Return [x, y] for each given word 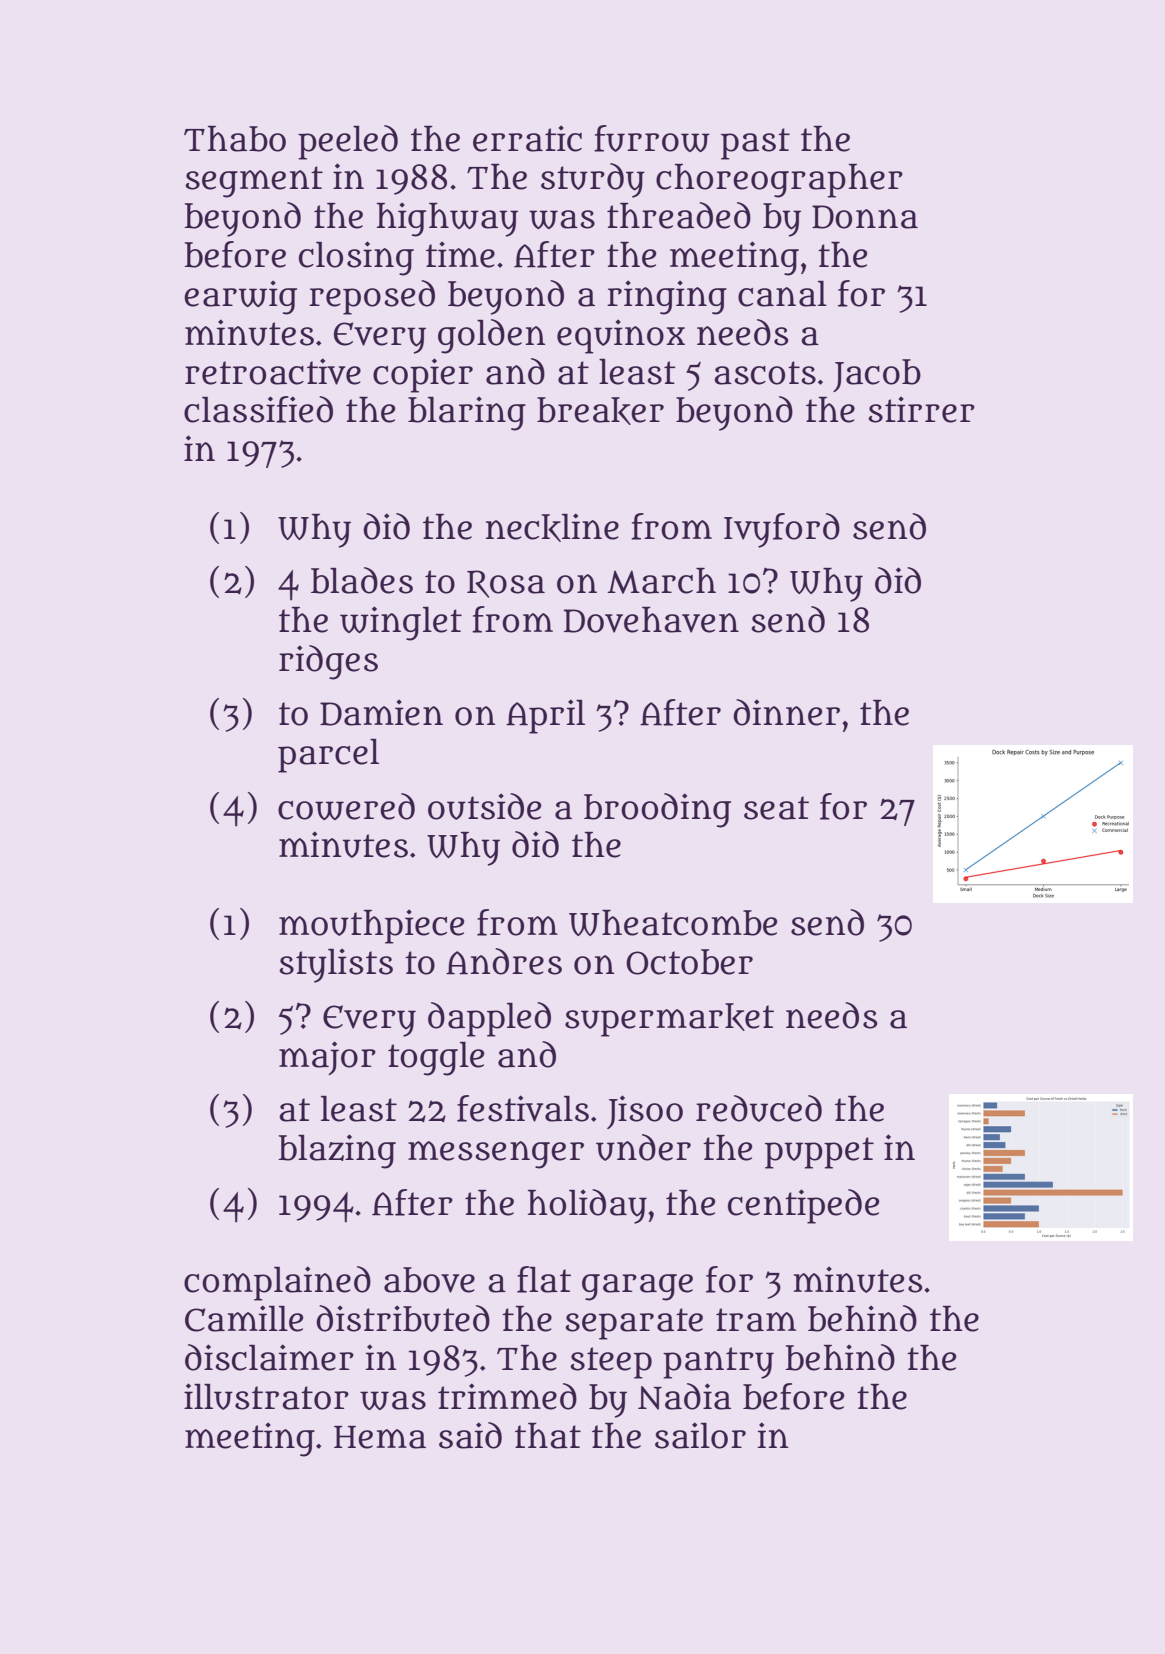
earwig [240, 297]
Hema [380, 1437]
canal [782, 294]
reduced [759, 1108]
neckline [552, 527]
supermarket [669, 1020]
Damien [381, 712]
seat [776, 808]
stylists [336, 965]
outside [484, 806]
